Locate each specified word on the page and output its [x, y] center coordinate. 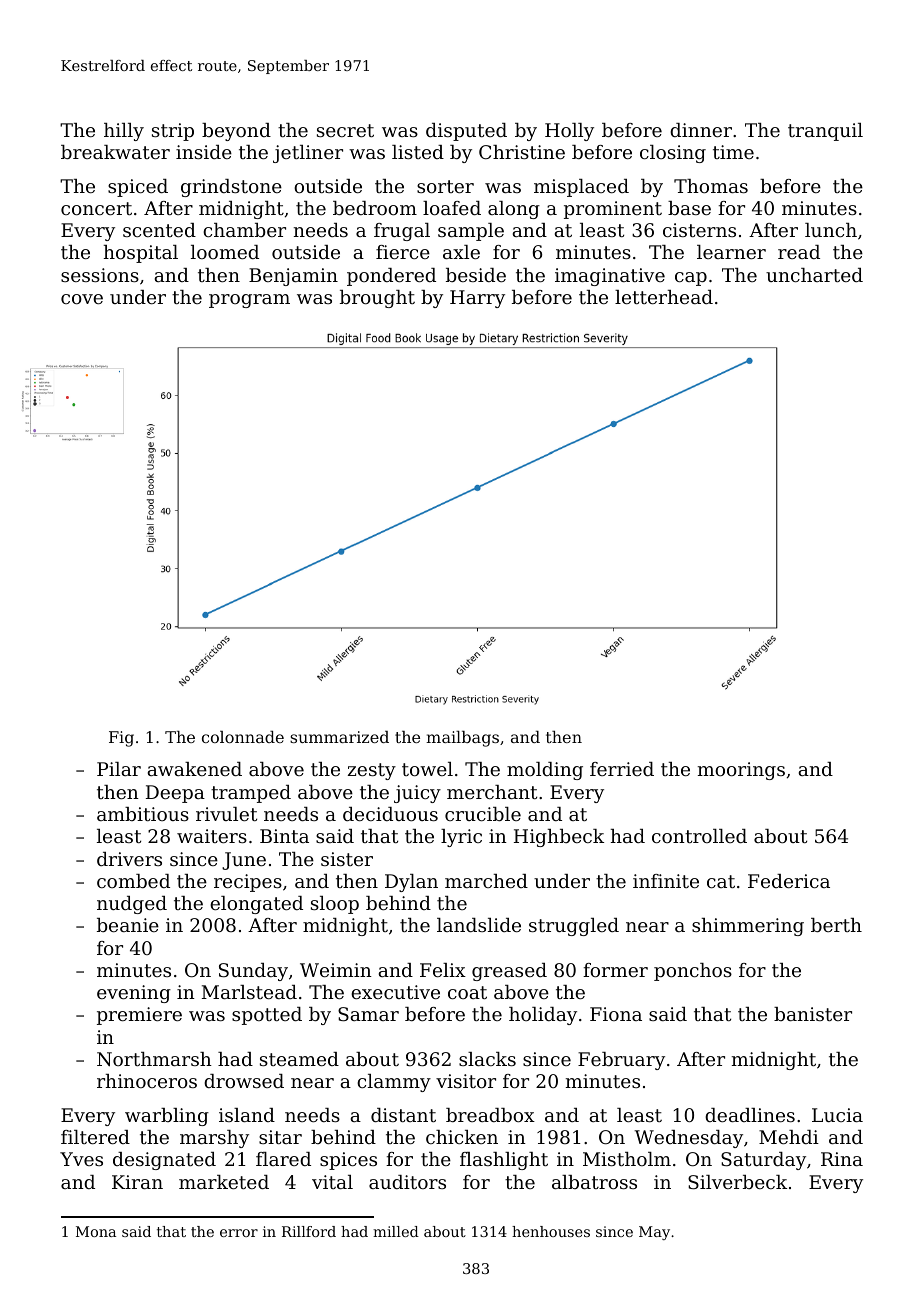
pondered [391, 277]
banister [813, 1014]
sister [347, 859]
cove [82, 299]
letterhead [664, 297]
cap [691, 279]
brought [377, 299]
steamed [299, 1059]
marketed [224, 1182]
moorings [741, 771]
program [249, 301]
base [689, 208]
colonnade [243, 737]
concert [96, 208]
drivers [129, 859]
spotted [267, 1016]
